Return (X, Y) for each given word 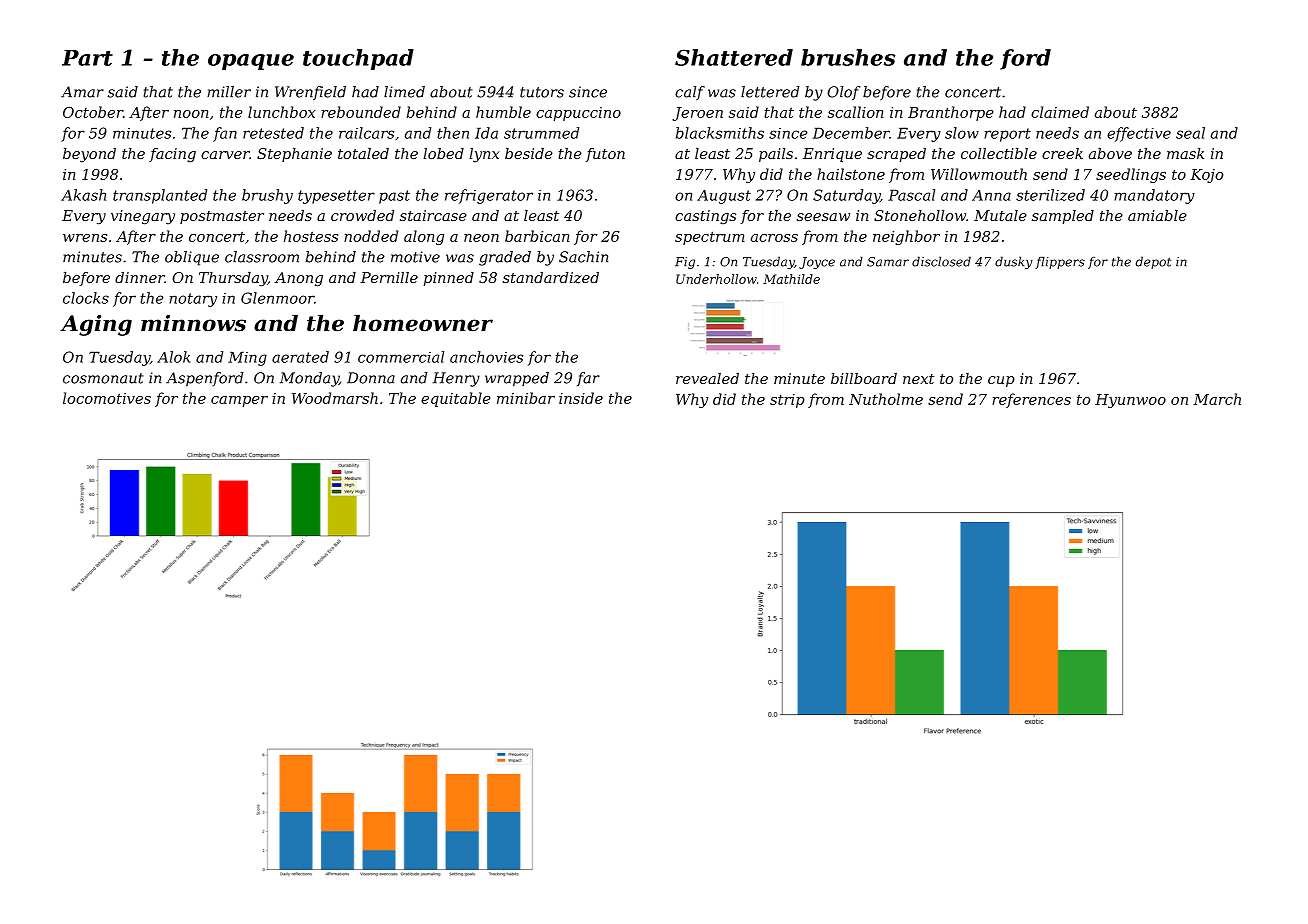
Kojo (1206, 176)
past (394, 197)
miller (229, 92)
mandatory (1154, 196)
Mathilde (791, 279)
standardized (551, 278)
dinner (140, 277)
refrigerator (489, 196)
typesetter (336, 197)
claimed (1060, 112)
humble (503, 112)
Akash (83, 195)
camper (239, 401)
